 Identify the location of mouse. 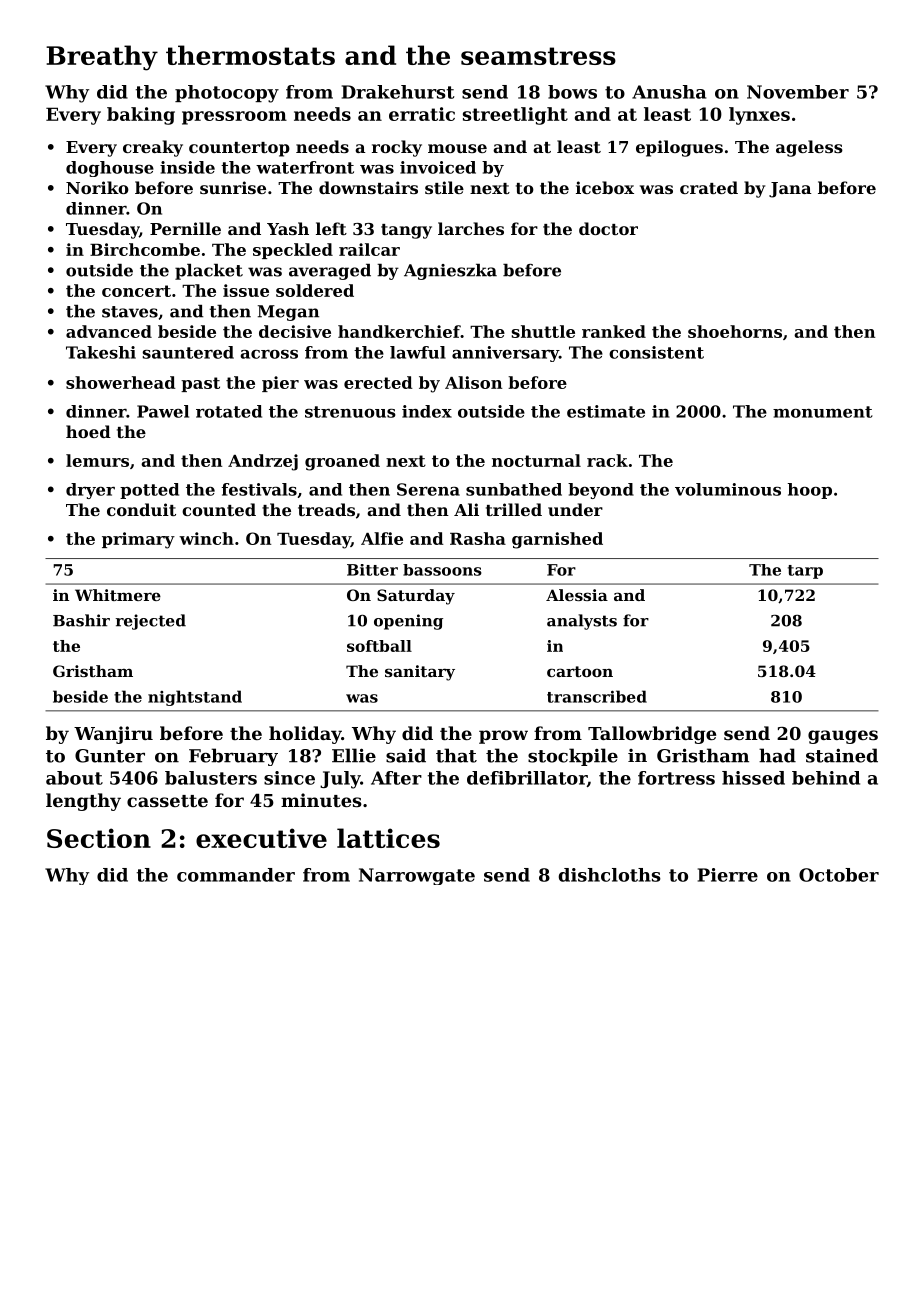
(457, 148).
